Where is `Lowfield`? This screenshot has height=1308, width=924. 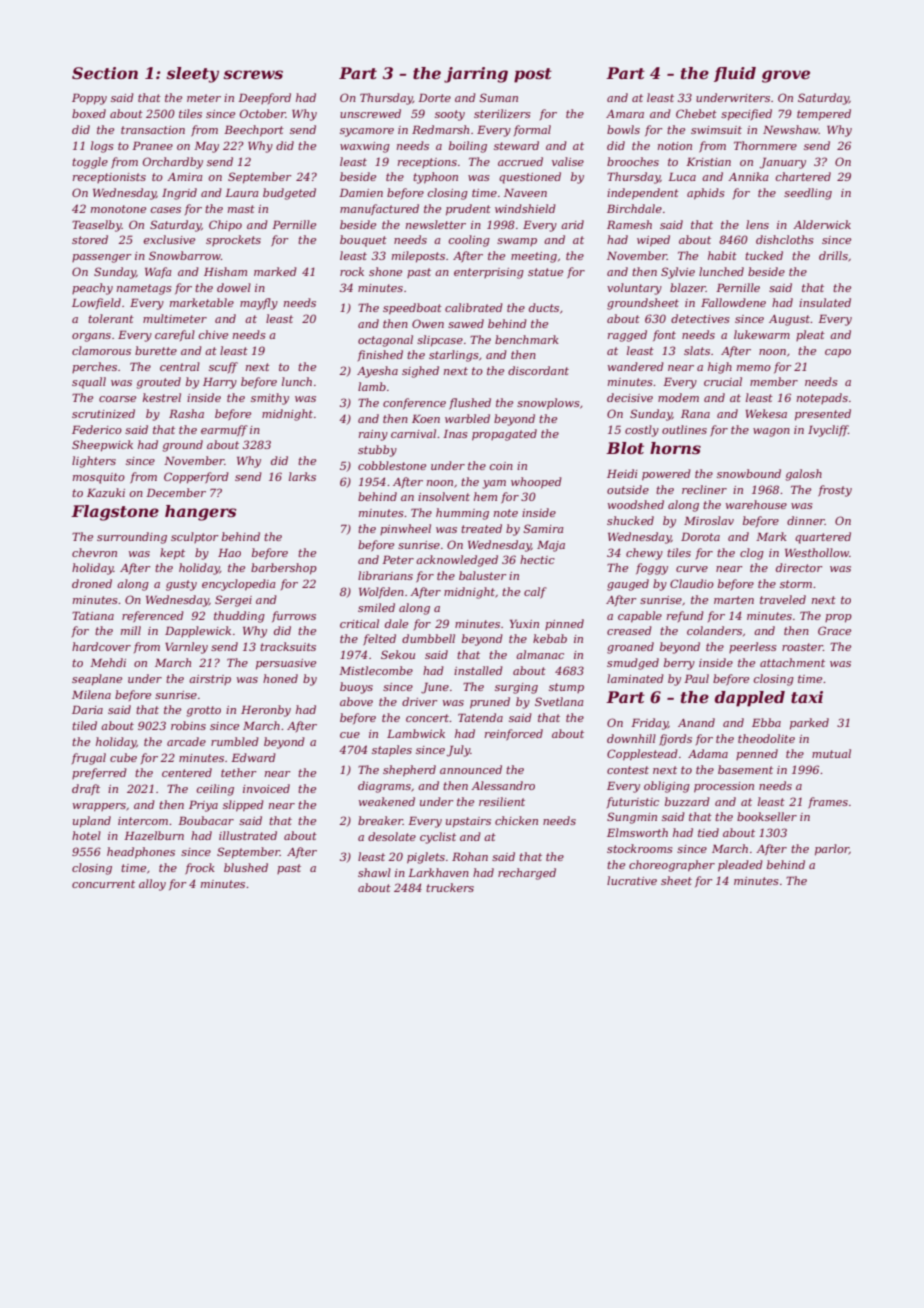 Lowfield is located at coordinates (96, 303).
